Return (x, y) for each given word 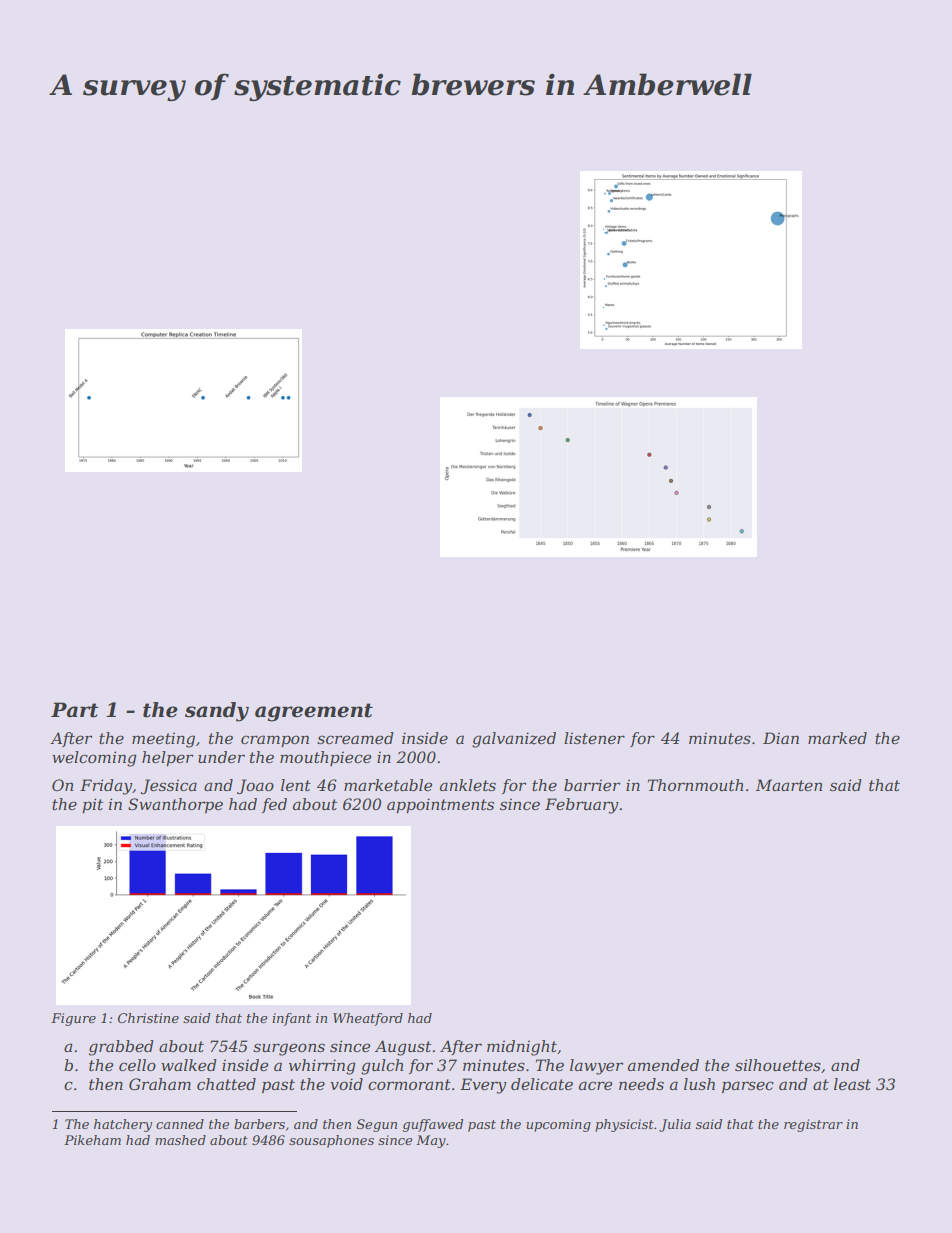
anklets (468, 785)
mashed (180, 1140)
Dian (781, 738)
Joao (255, 786)
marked (837, 738)
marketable (388, 785)
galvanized (514, 740)
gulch (382, 1067)
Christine (148, 1018)
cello (137, 1065)
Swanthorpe (175, 805)
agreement (314, 712)
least (852, 1084)
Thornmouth (695, 785)
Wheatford (368, 1019)
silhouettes (778, 1065)
